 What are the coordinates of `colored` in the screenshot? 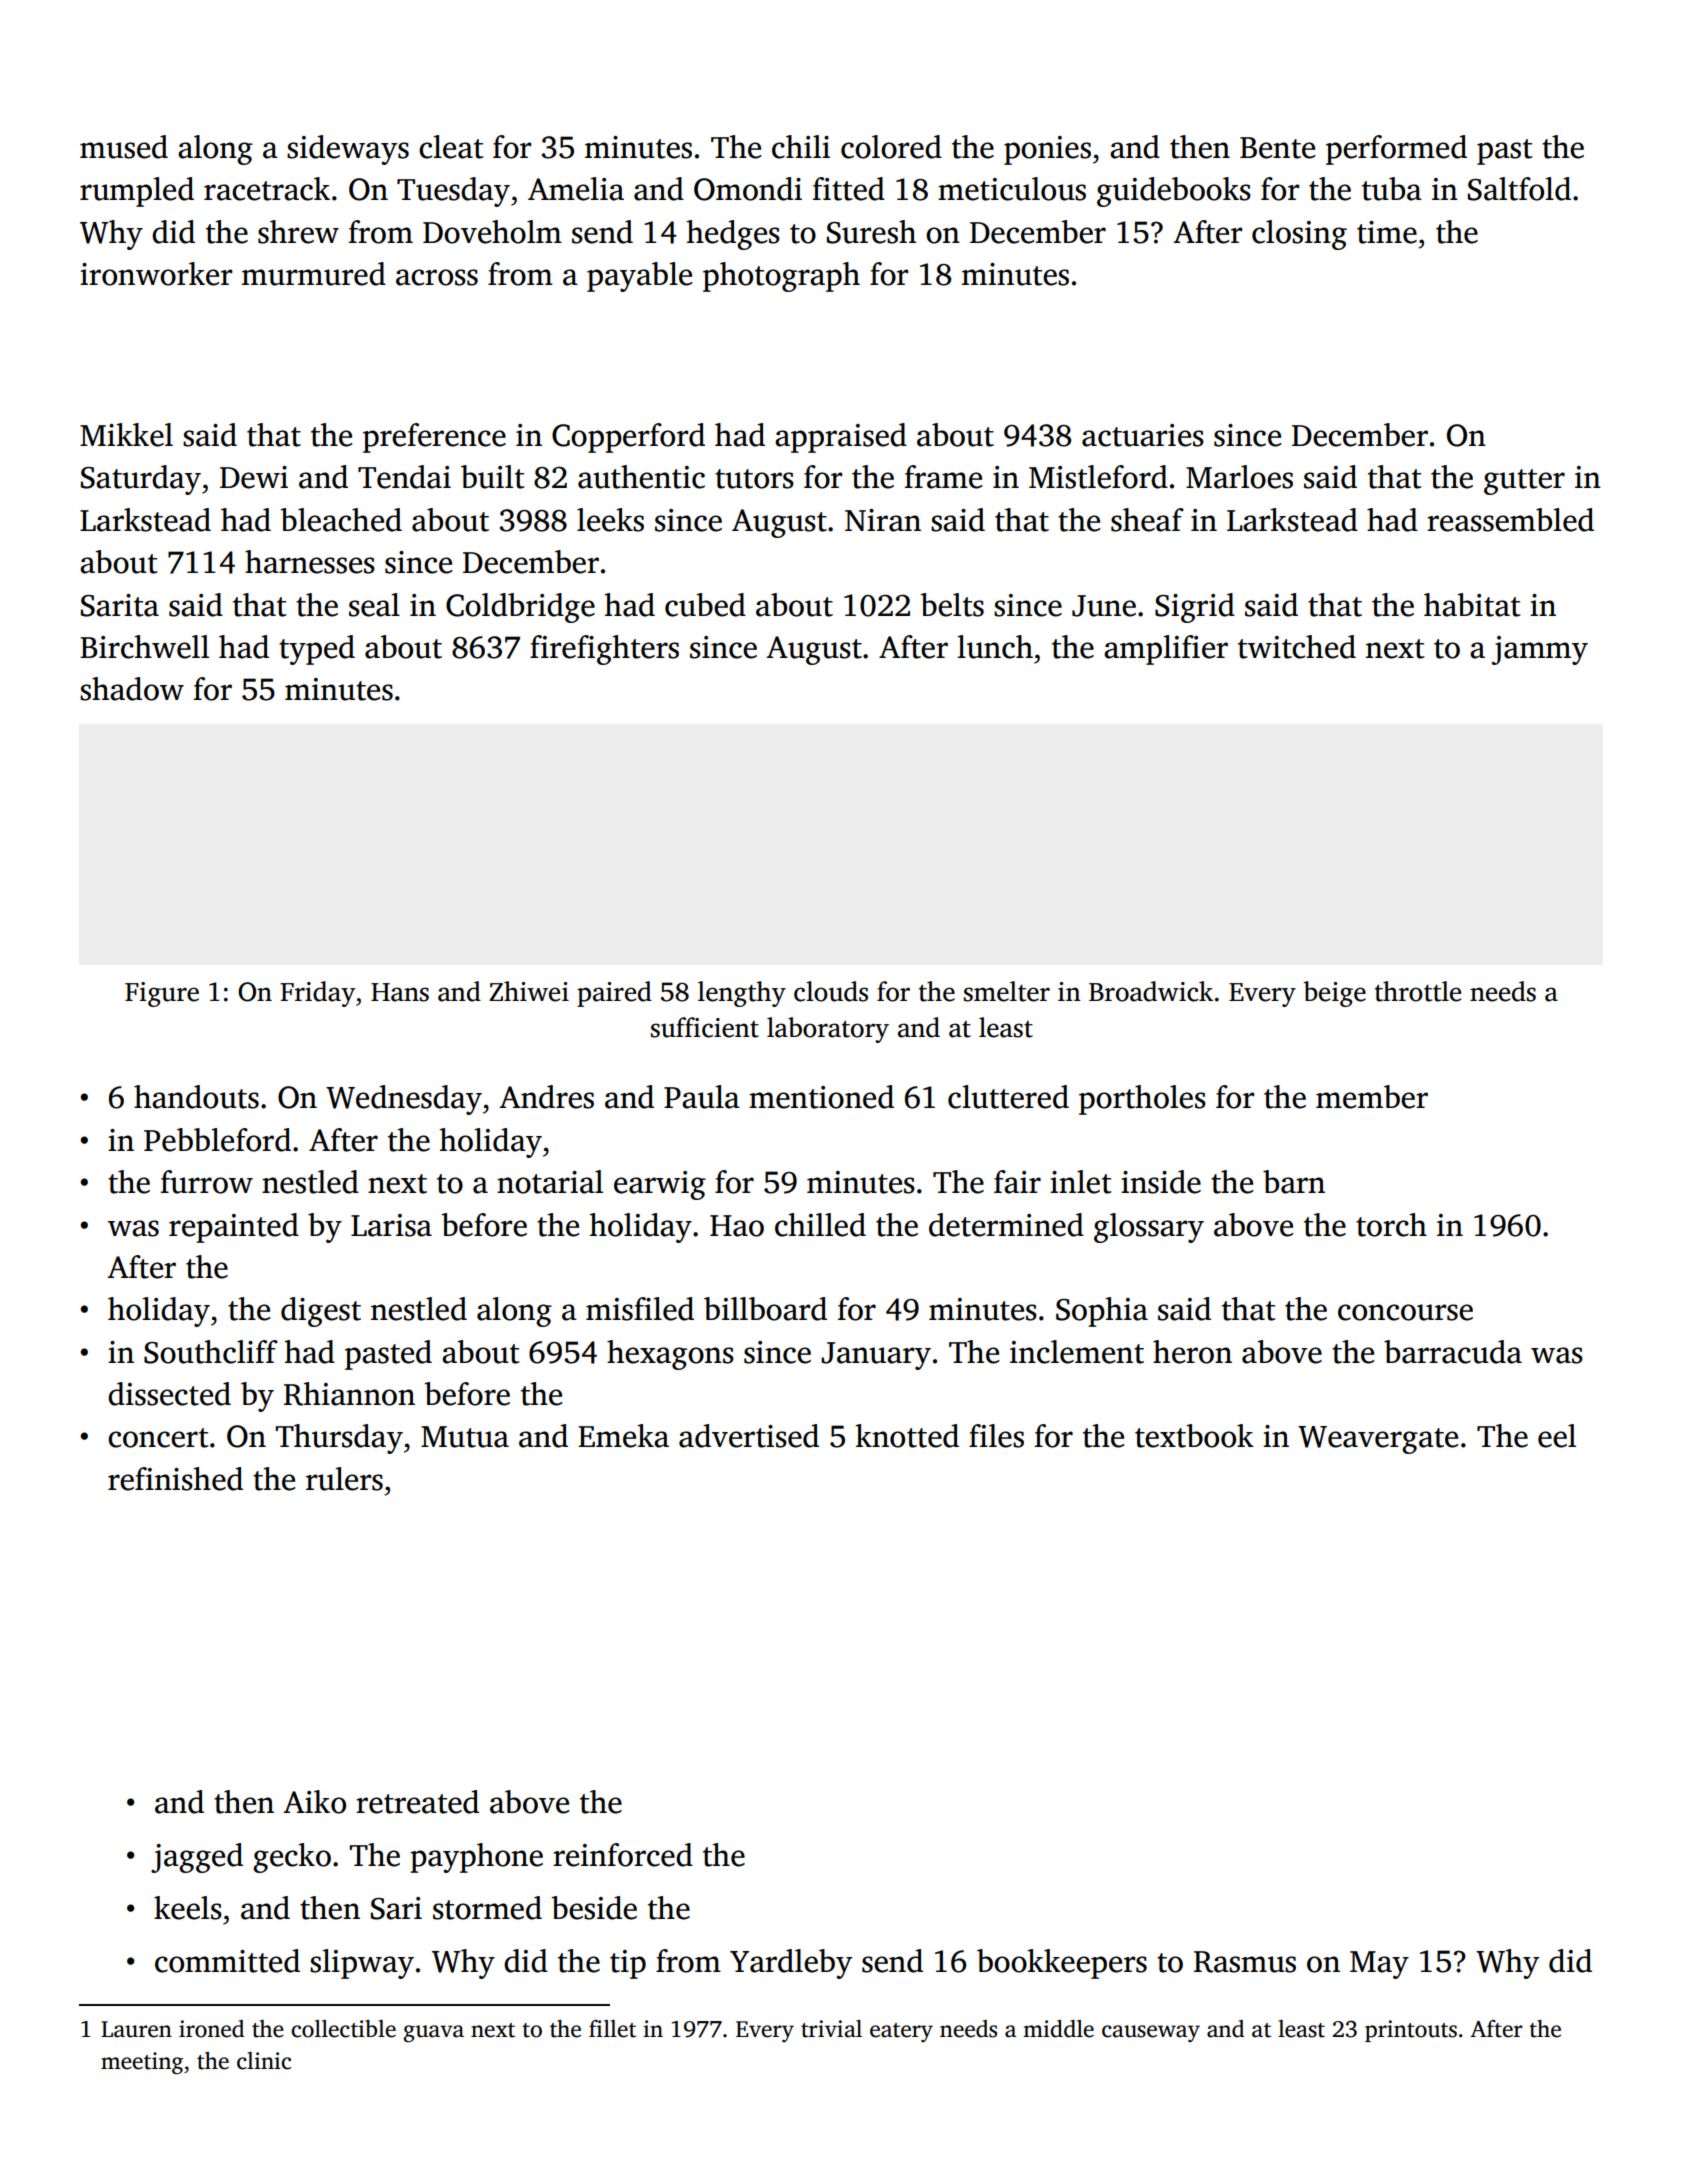 It's located at (891, 147).
